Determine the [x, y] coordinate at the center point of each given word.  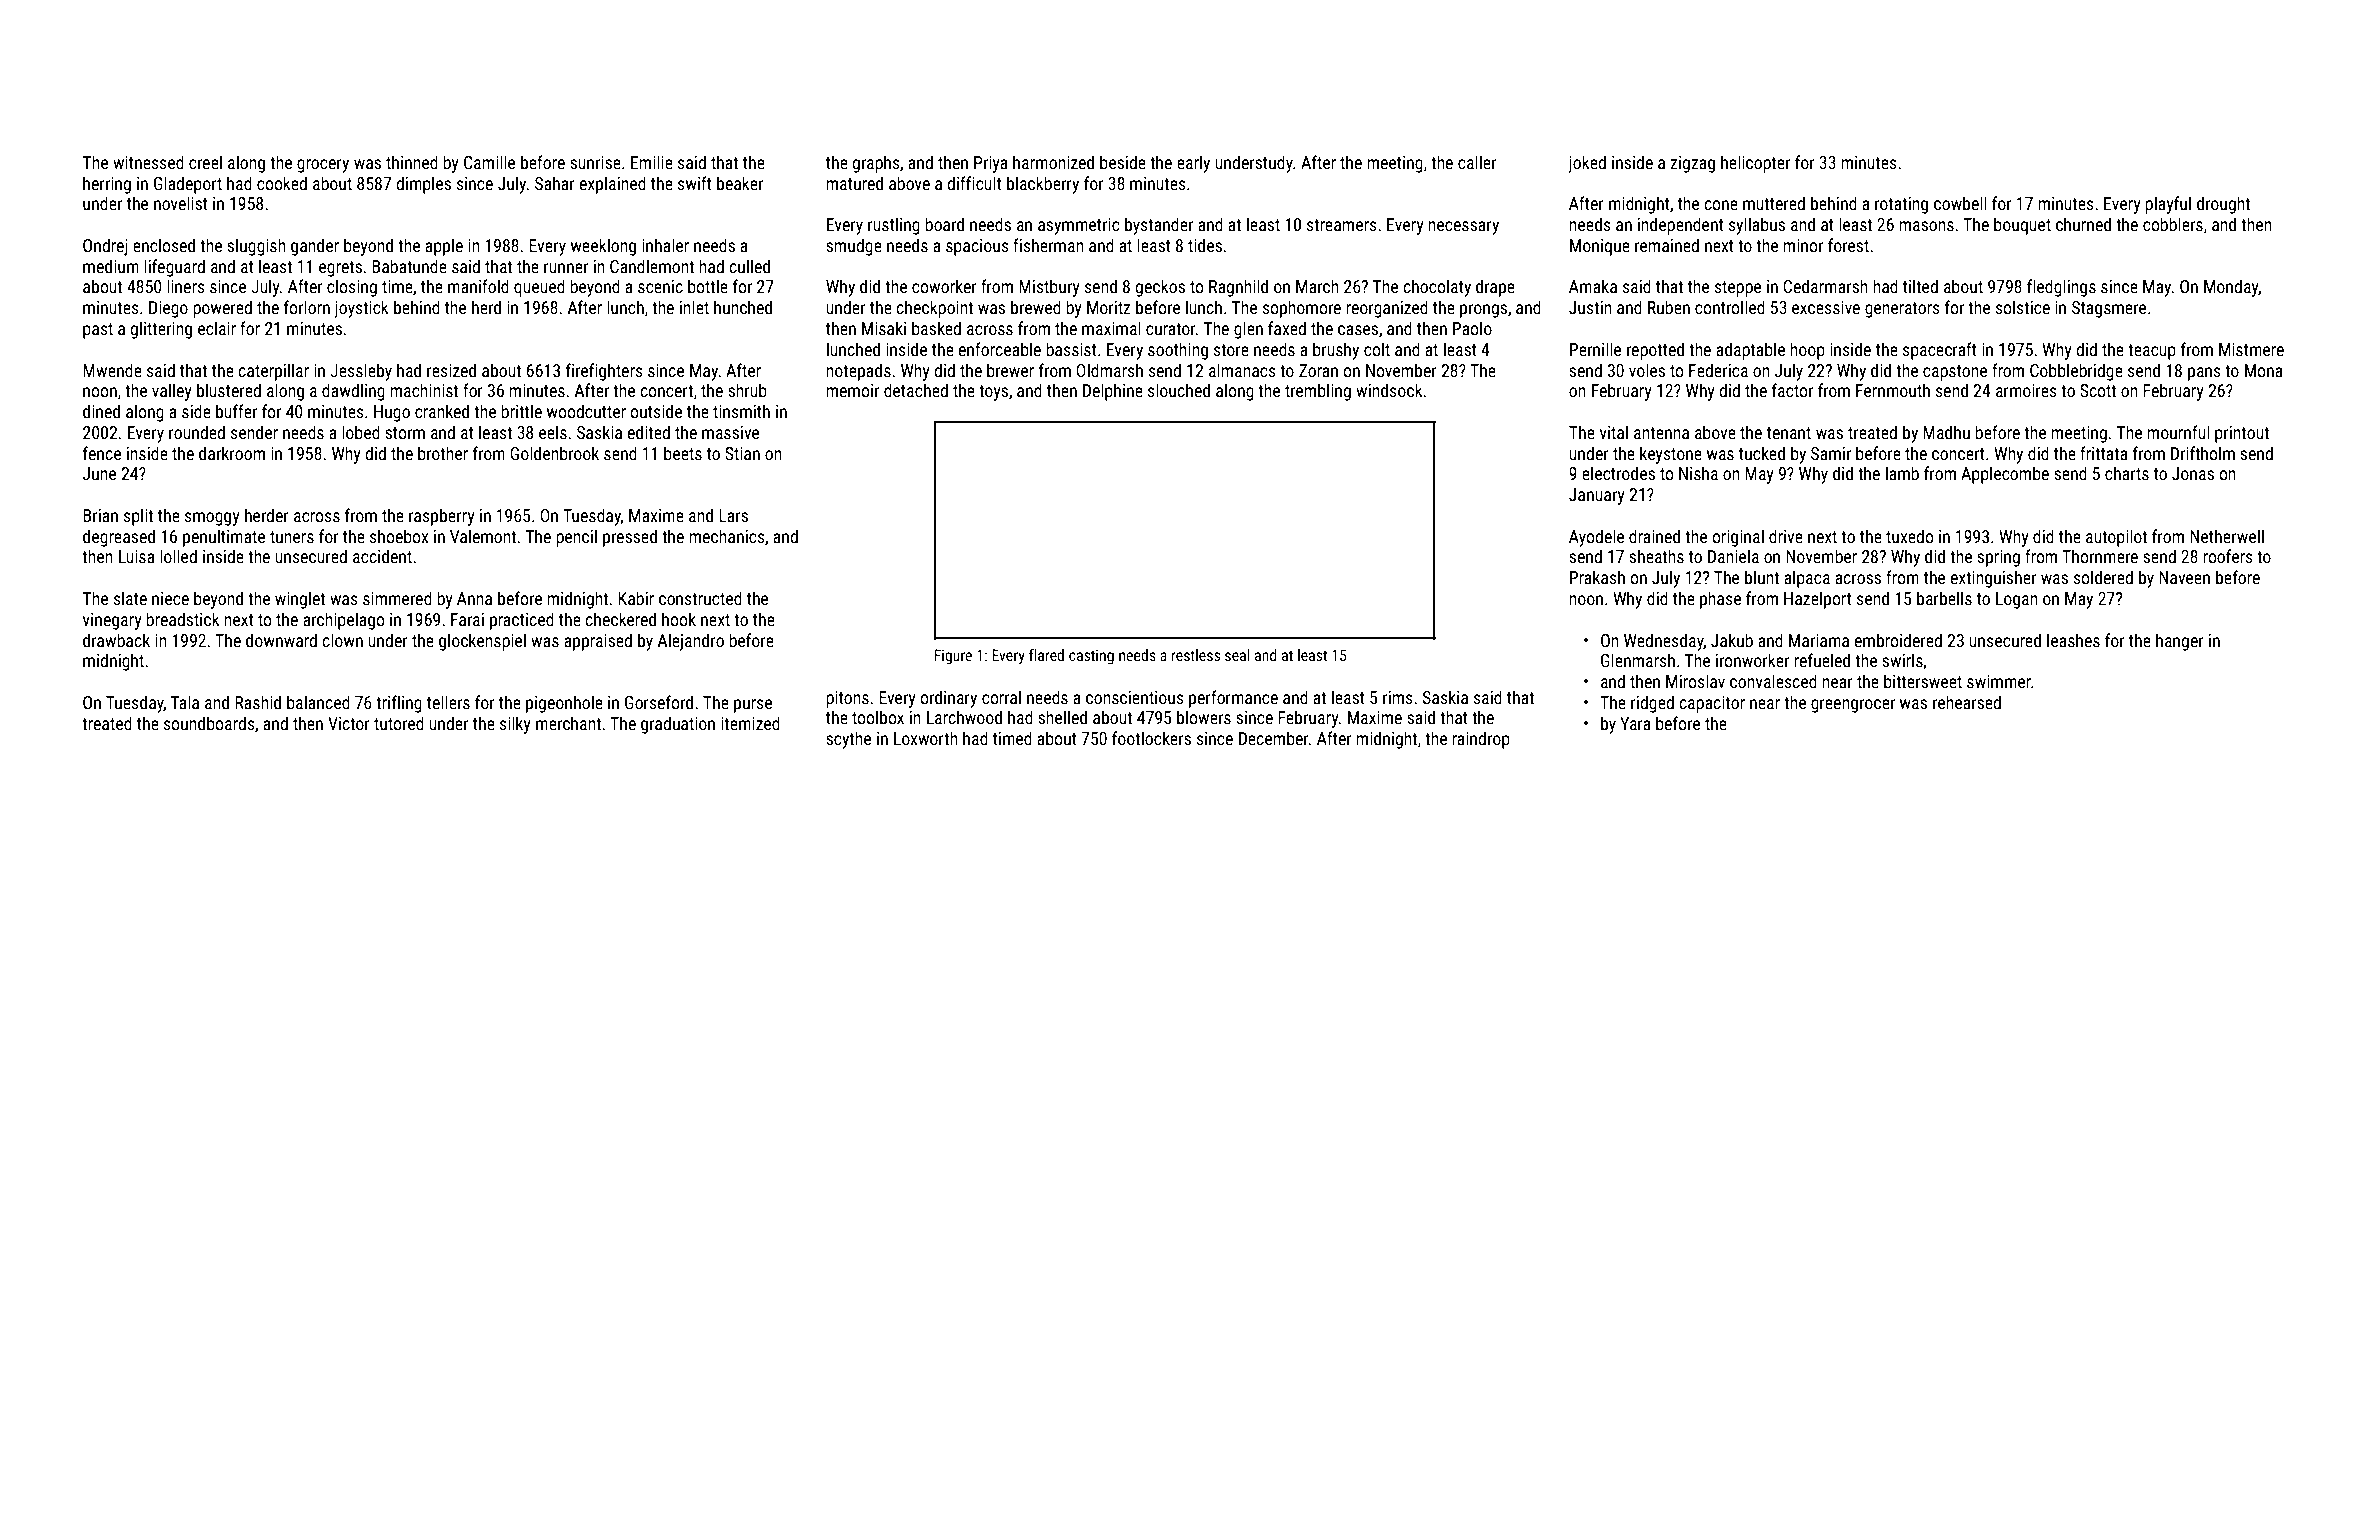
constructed [700, 598]
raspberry [441, 517]
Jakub [1732, 640]
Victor [349, 723]
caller [1477, 162]
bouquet [2022, 226]
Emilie [652, 162]
